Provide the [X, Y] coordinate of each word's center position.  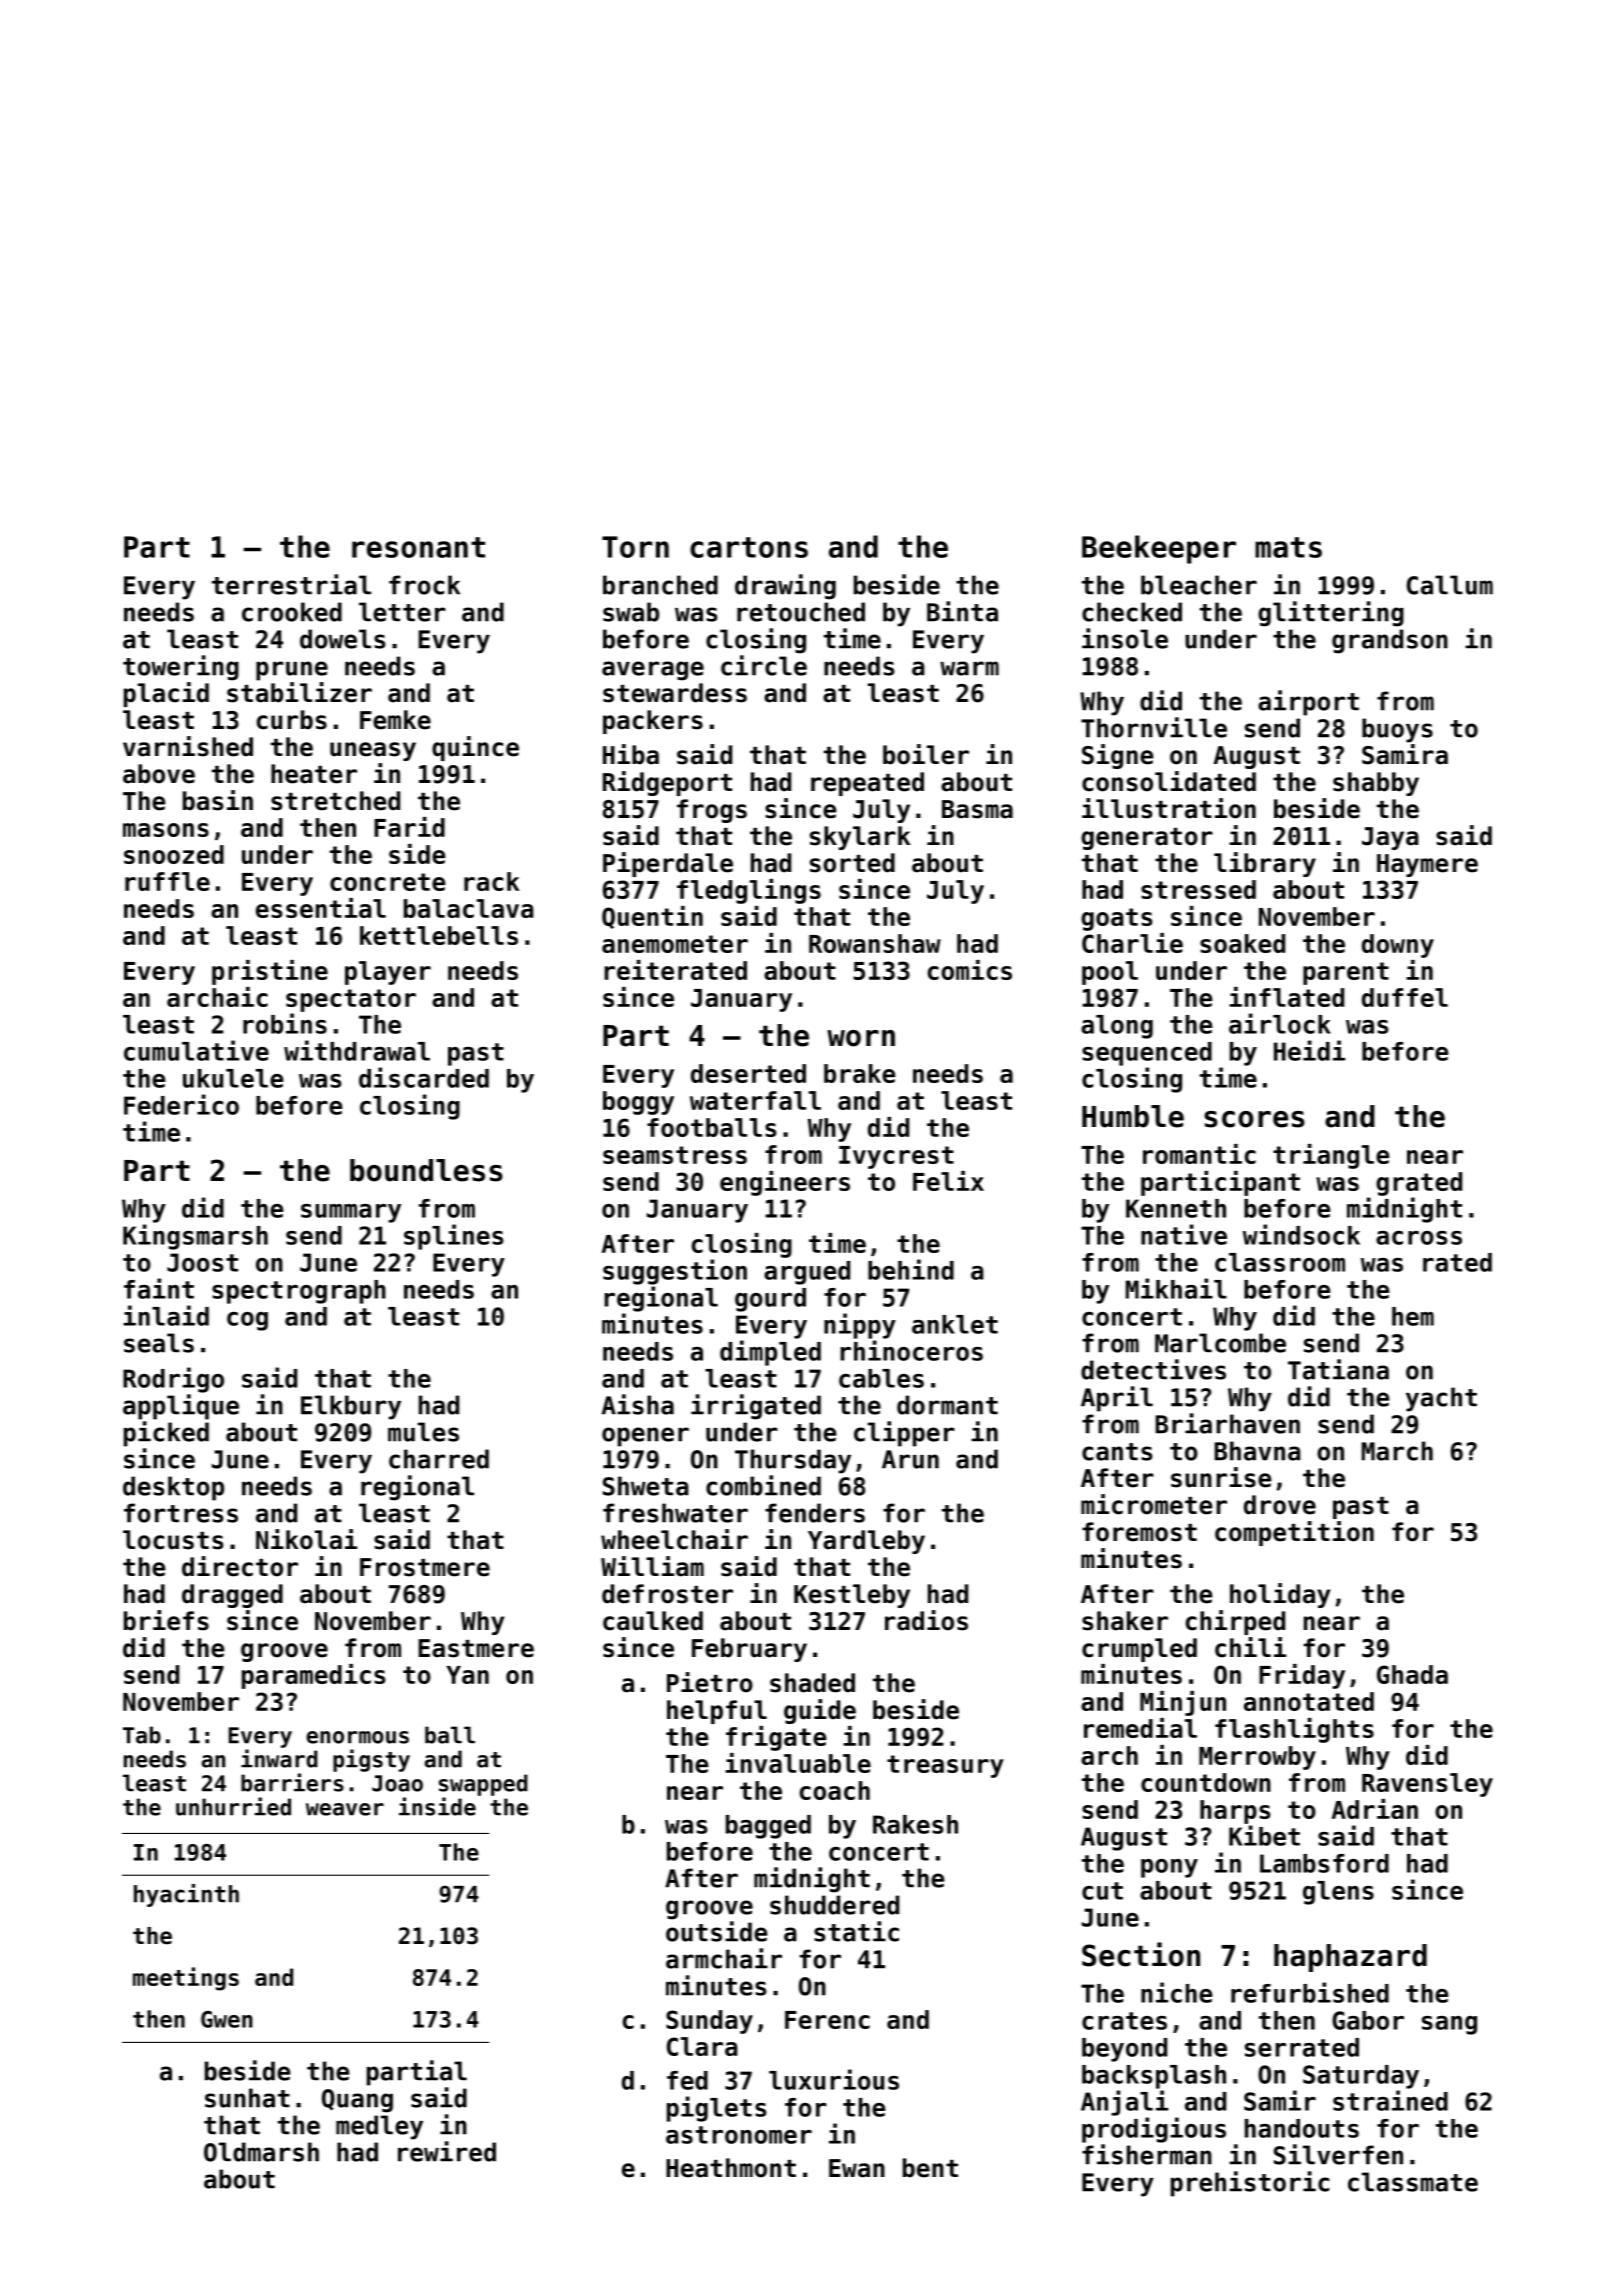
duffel [1405, 997]
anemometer [675, 944]
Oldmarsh [261, 2152]
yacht [1441, 1399]
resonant [418, 547]
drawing [785, 587]
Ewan [857, 2168]
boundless [426, 1170]
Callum [1450, 585]
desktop [173, 1488]
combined [763, 1485]
